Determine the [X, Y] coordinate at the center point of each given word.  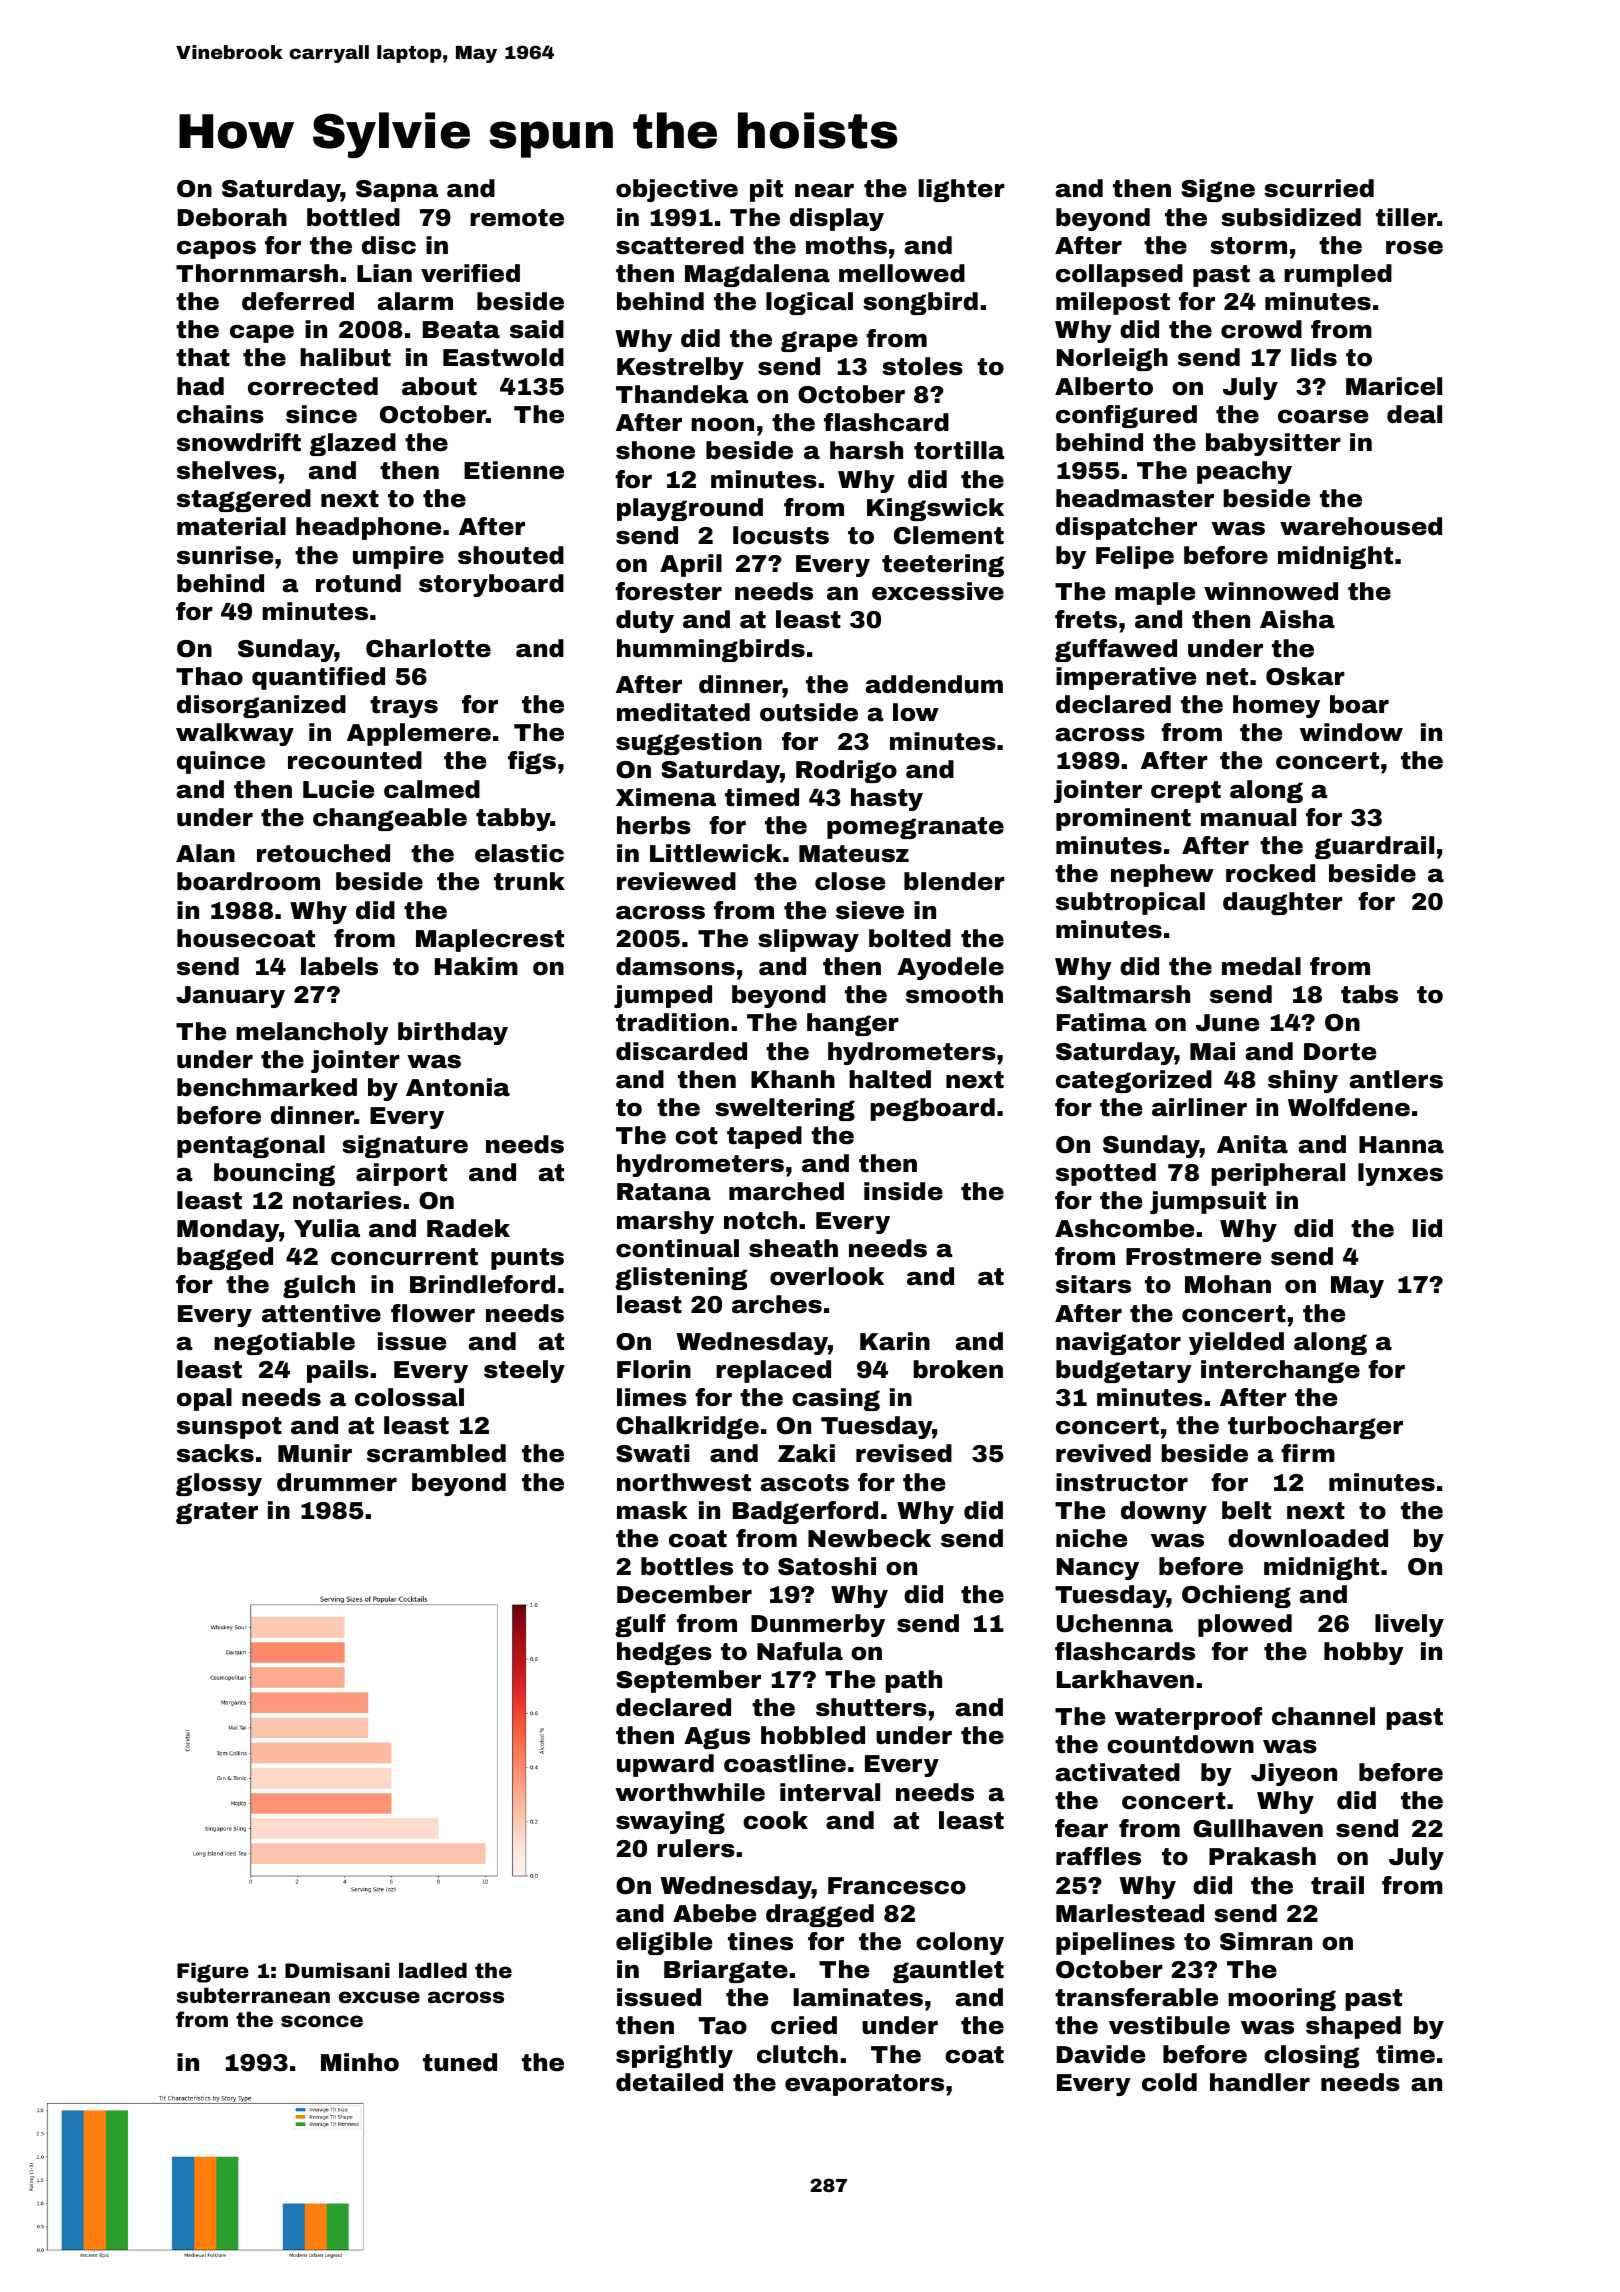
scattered [680, 245]
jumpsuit [1208, 1202]
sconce [322, 2021]
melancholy [312, 1033]
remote [517, 218]
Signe [1218, 190]
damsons [675, 966]
